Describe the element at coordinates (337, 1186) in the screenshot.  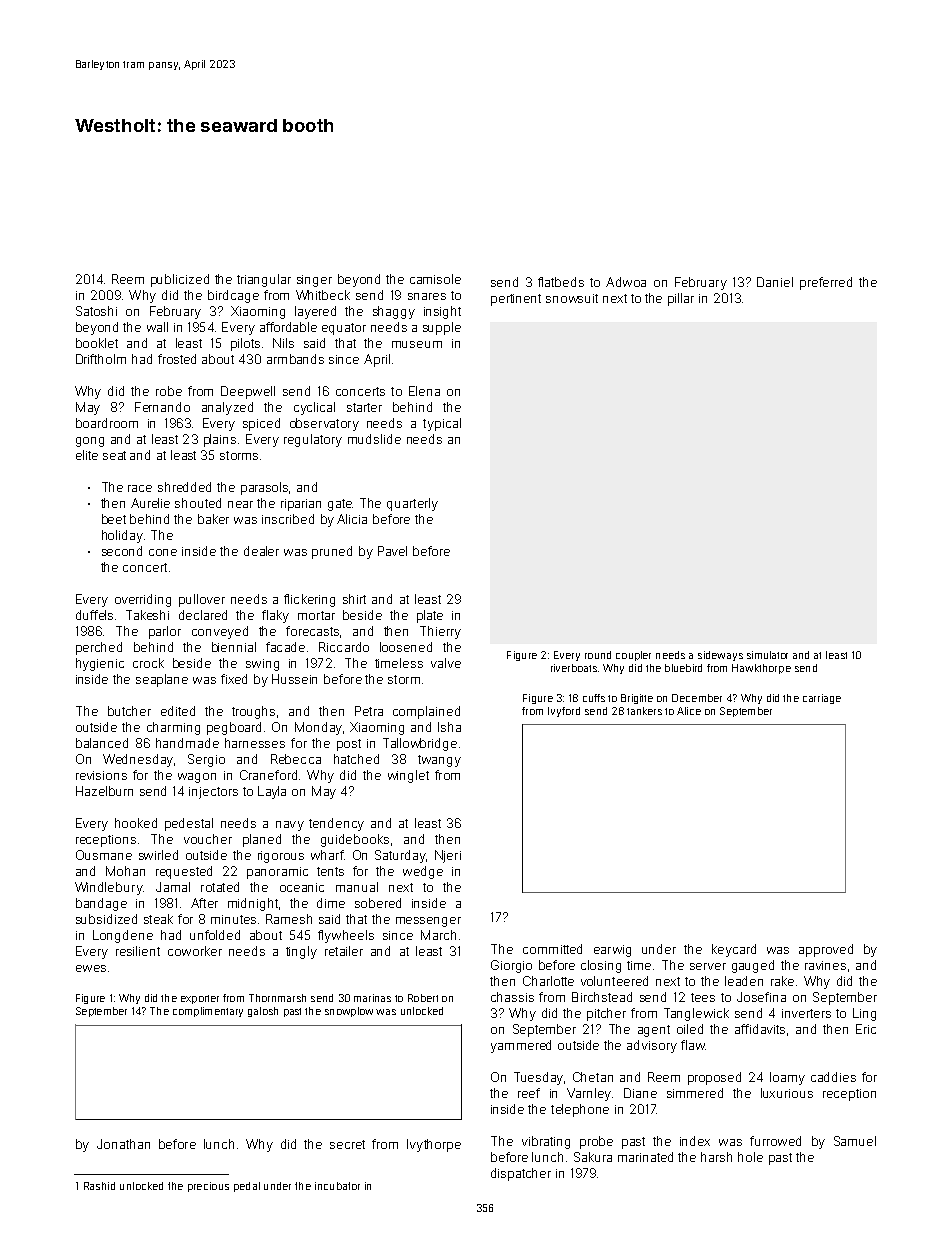
I see `incubator` at that location.
